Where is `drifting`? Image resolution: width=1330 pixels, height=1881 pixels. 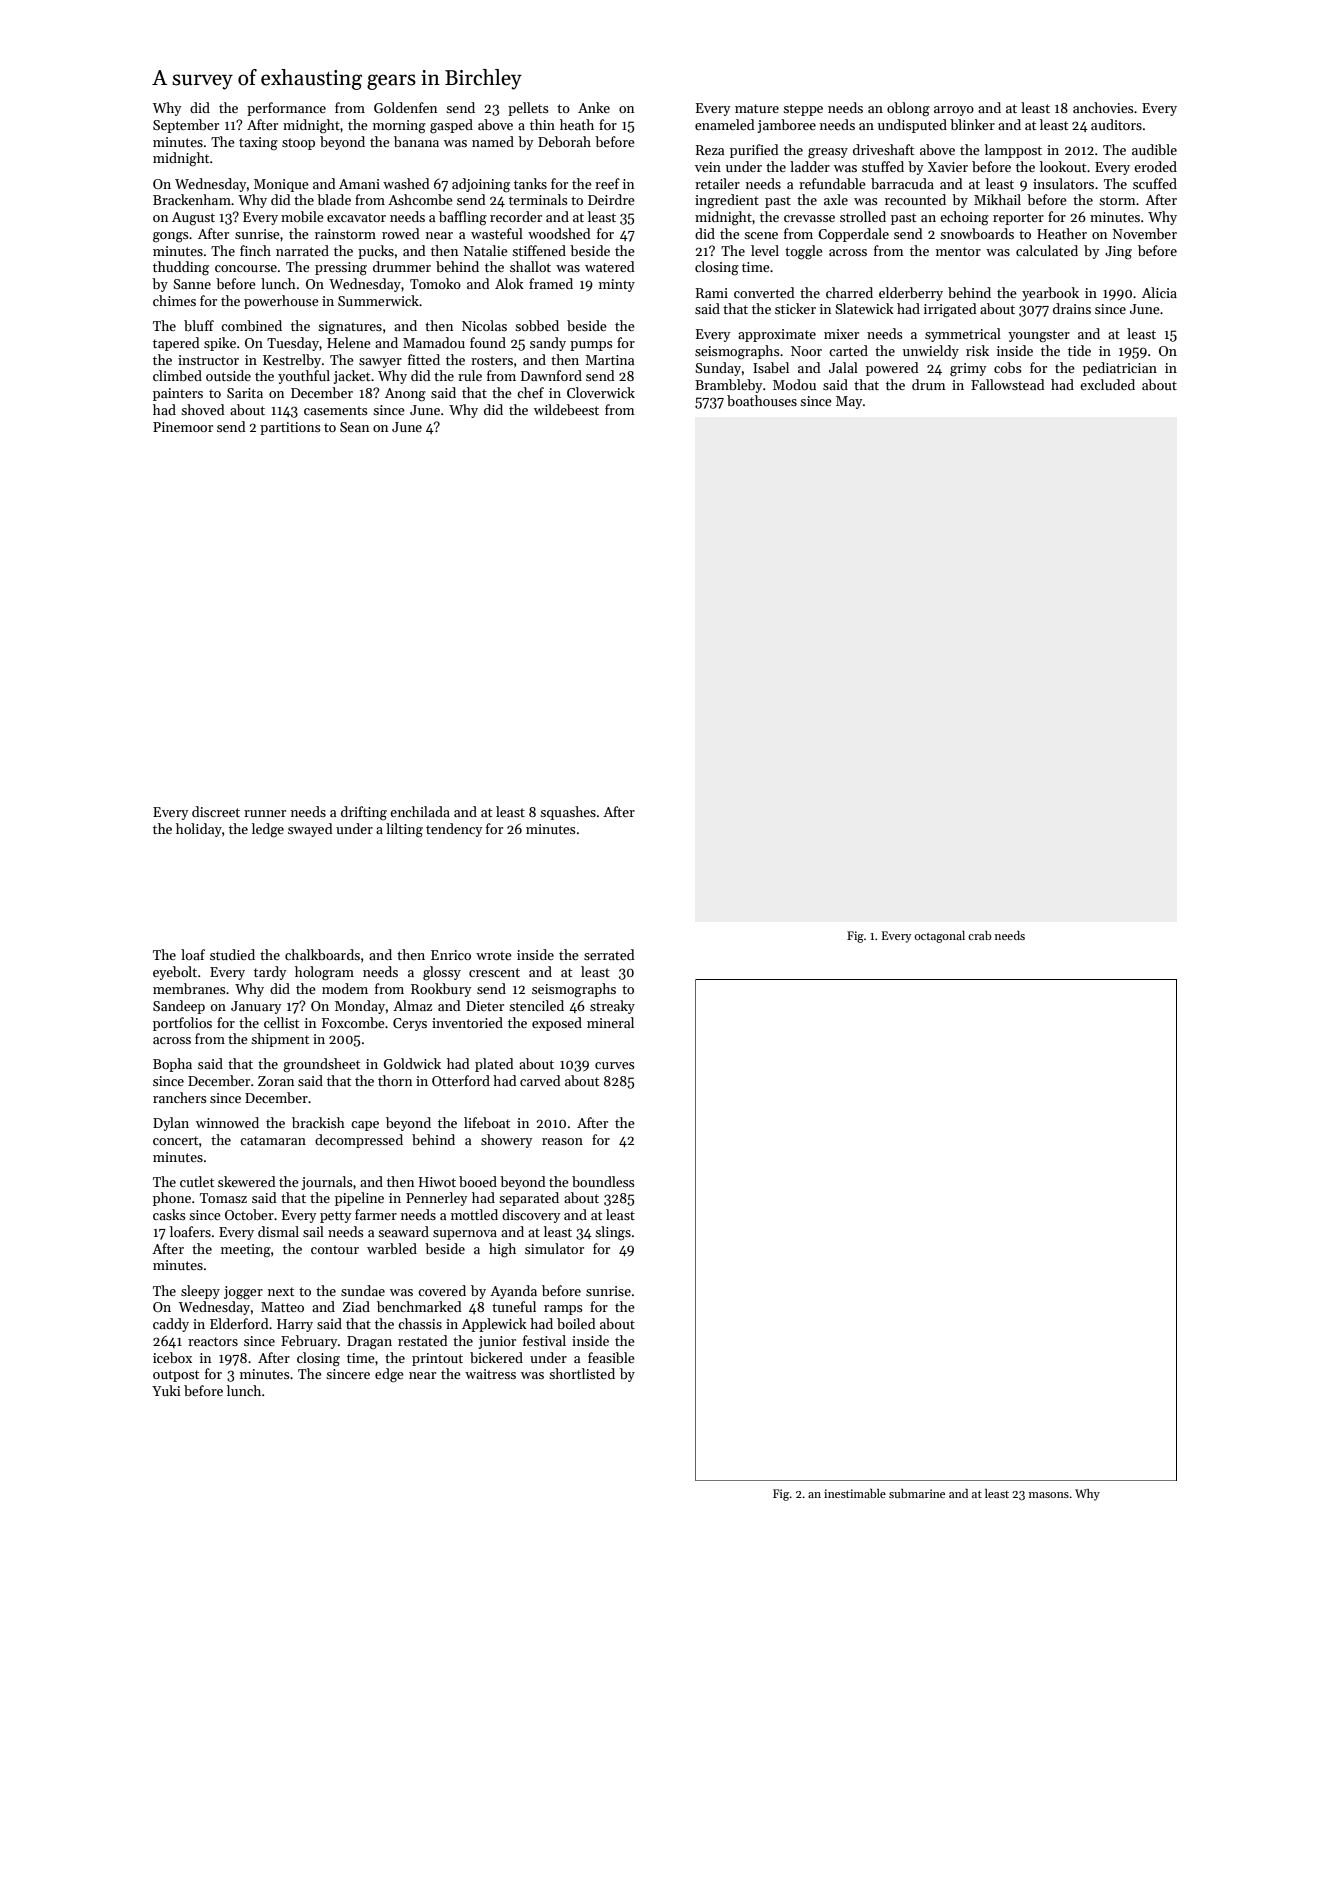 drifting is located at coordinates (364, 813).
